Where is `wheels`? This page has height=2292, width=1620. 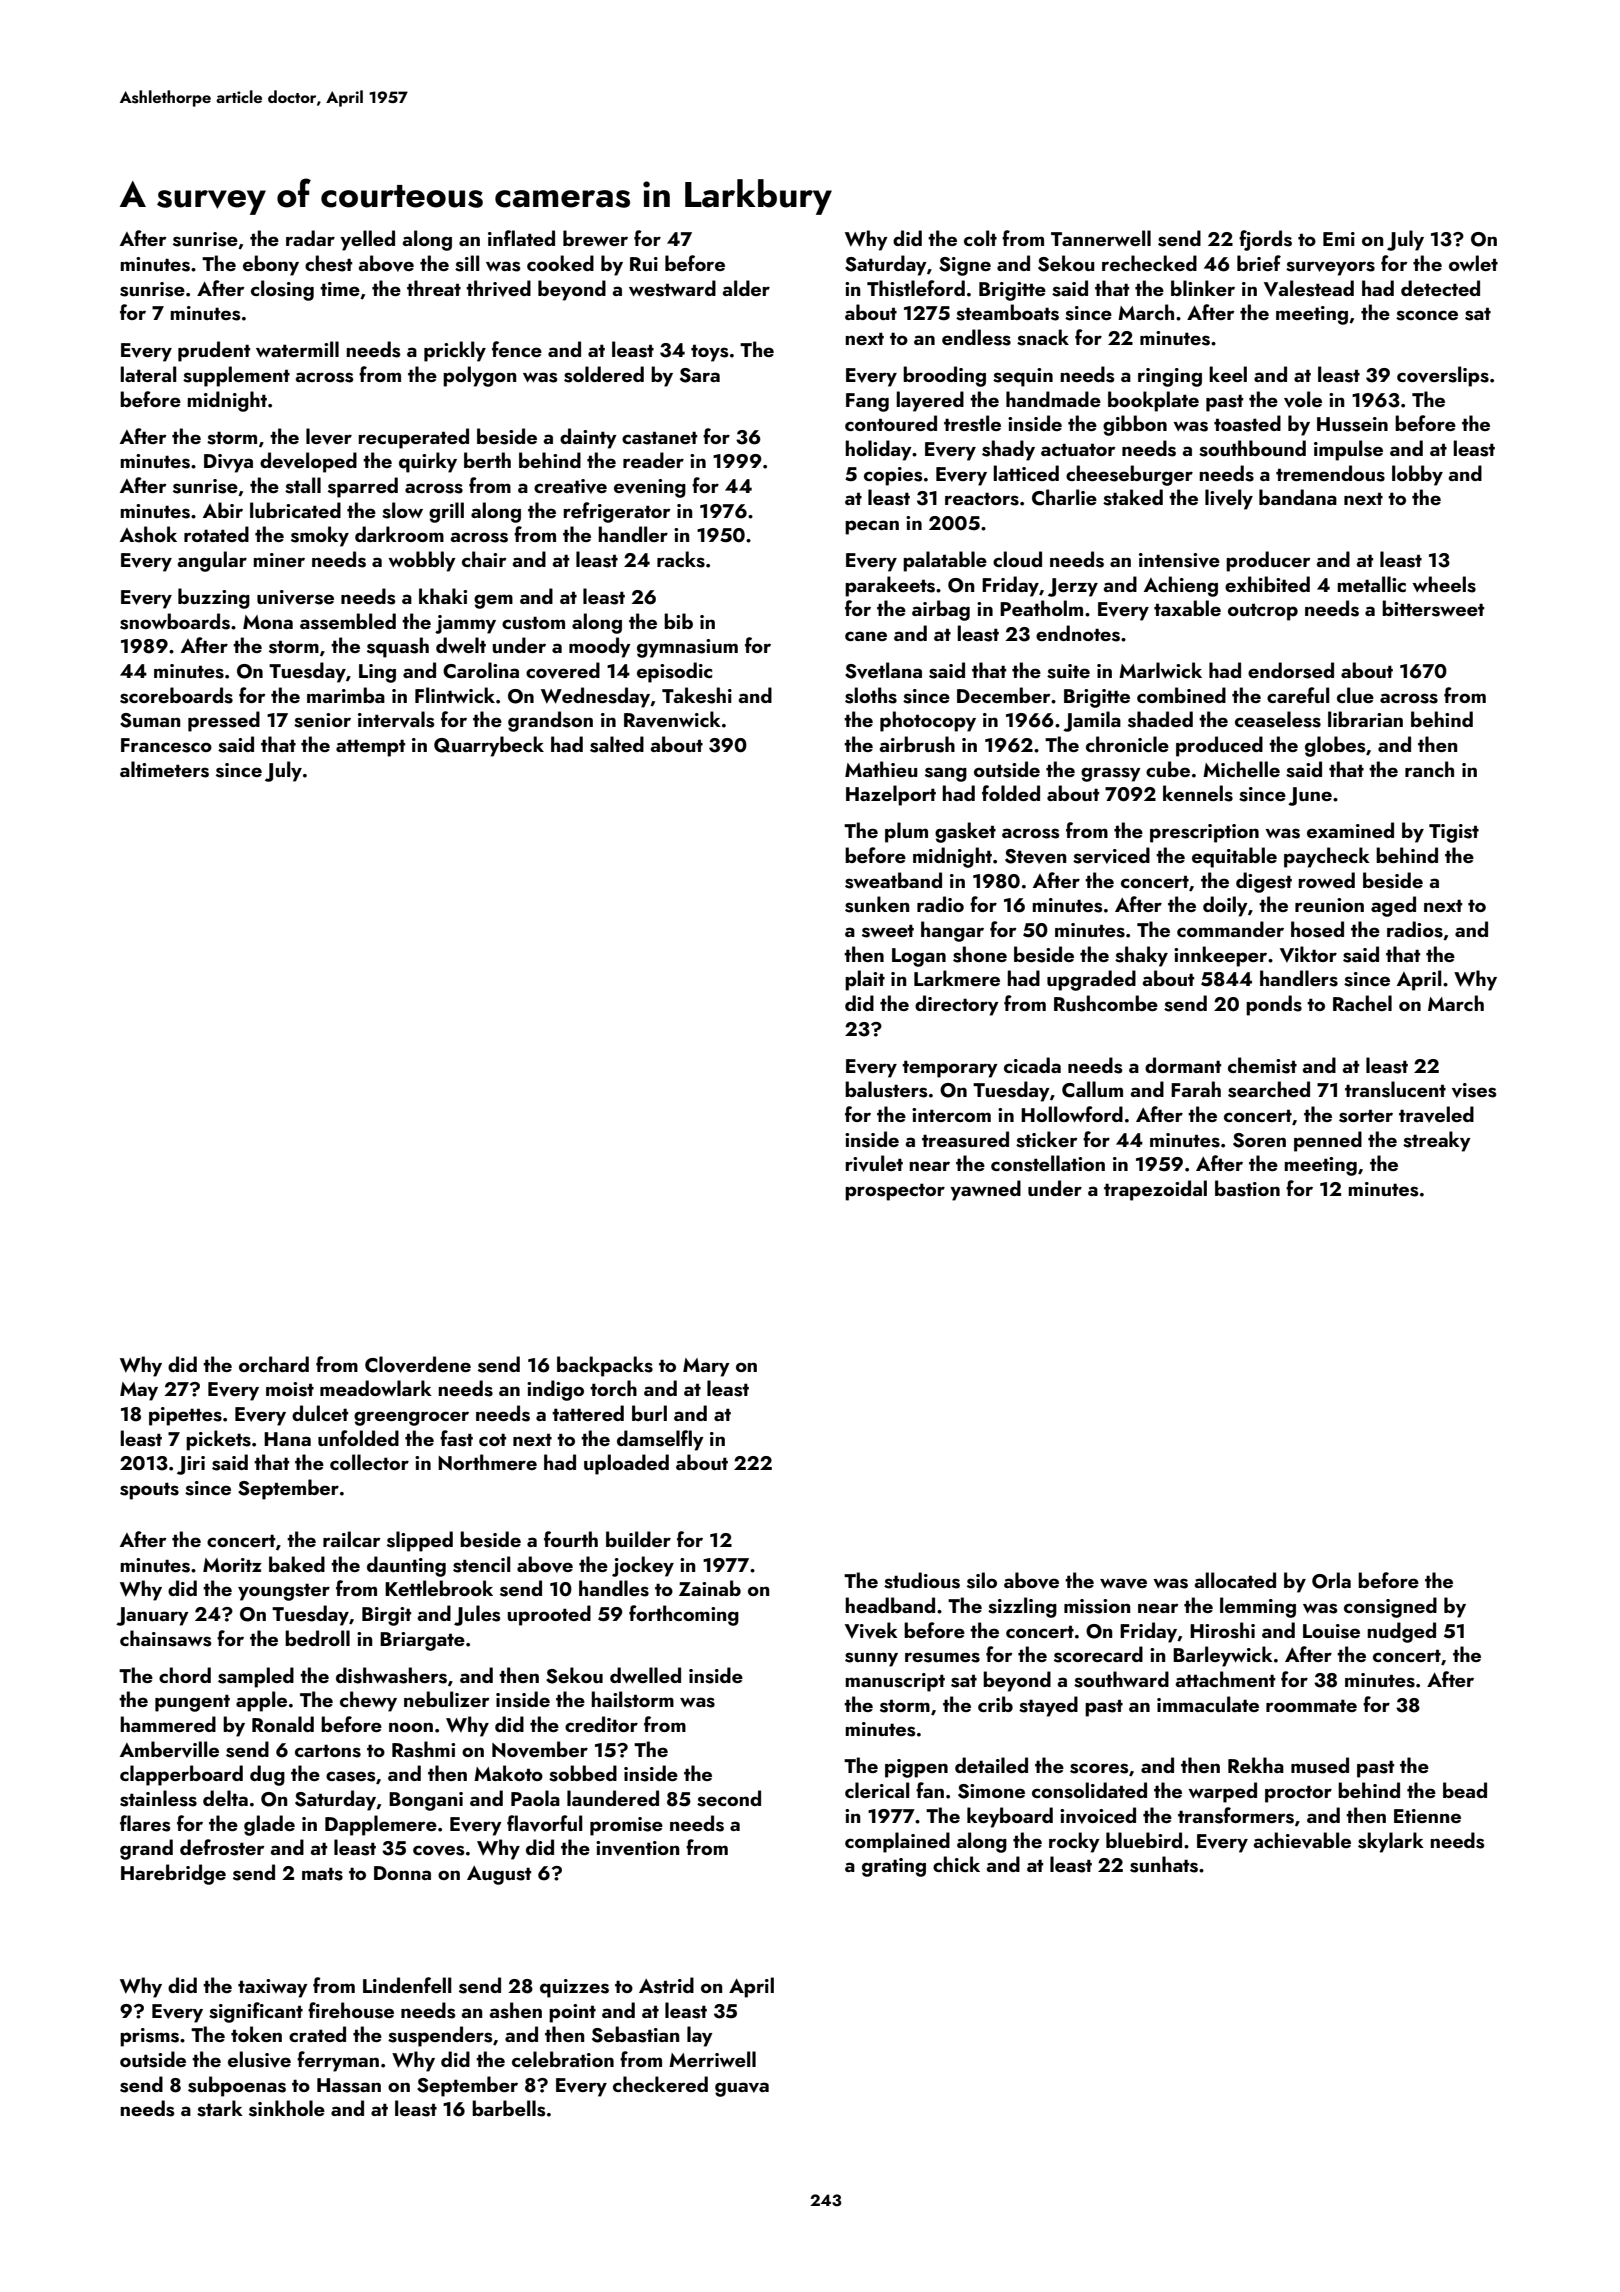
wheels is located at coordinates (1444, 584).
